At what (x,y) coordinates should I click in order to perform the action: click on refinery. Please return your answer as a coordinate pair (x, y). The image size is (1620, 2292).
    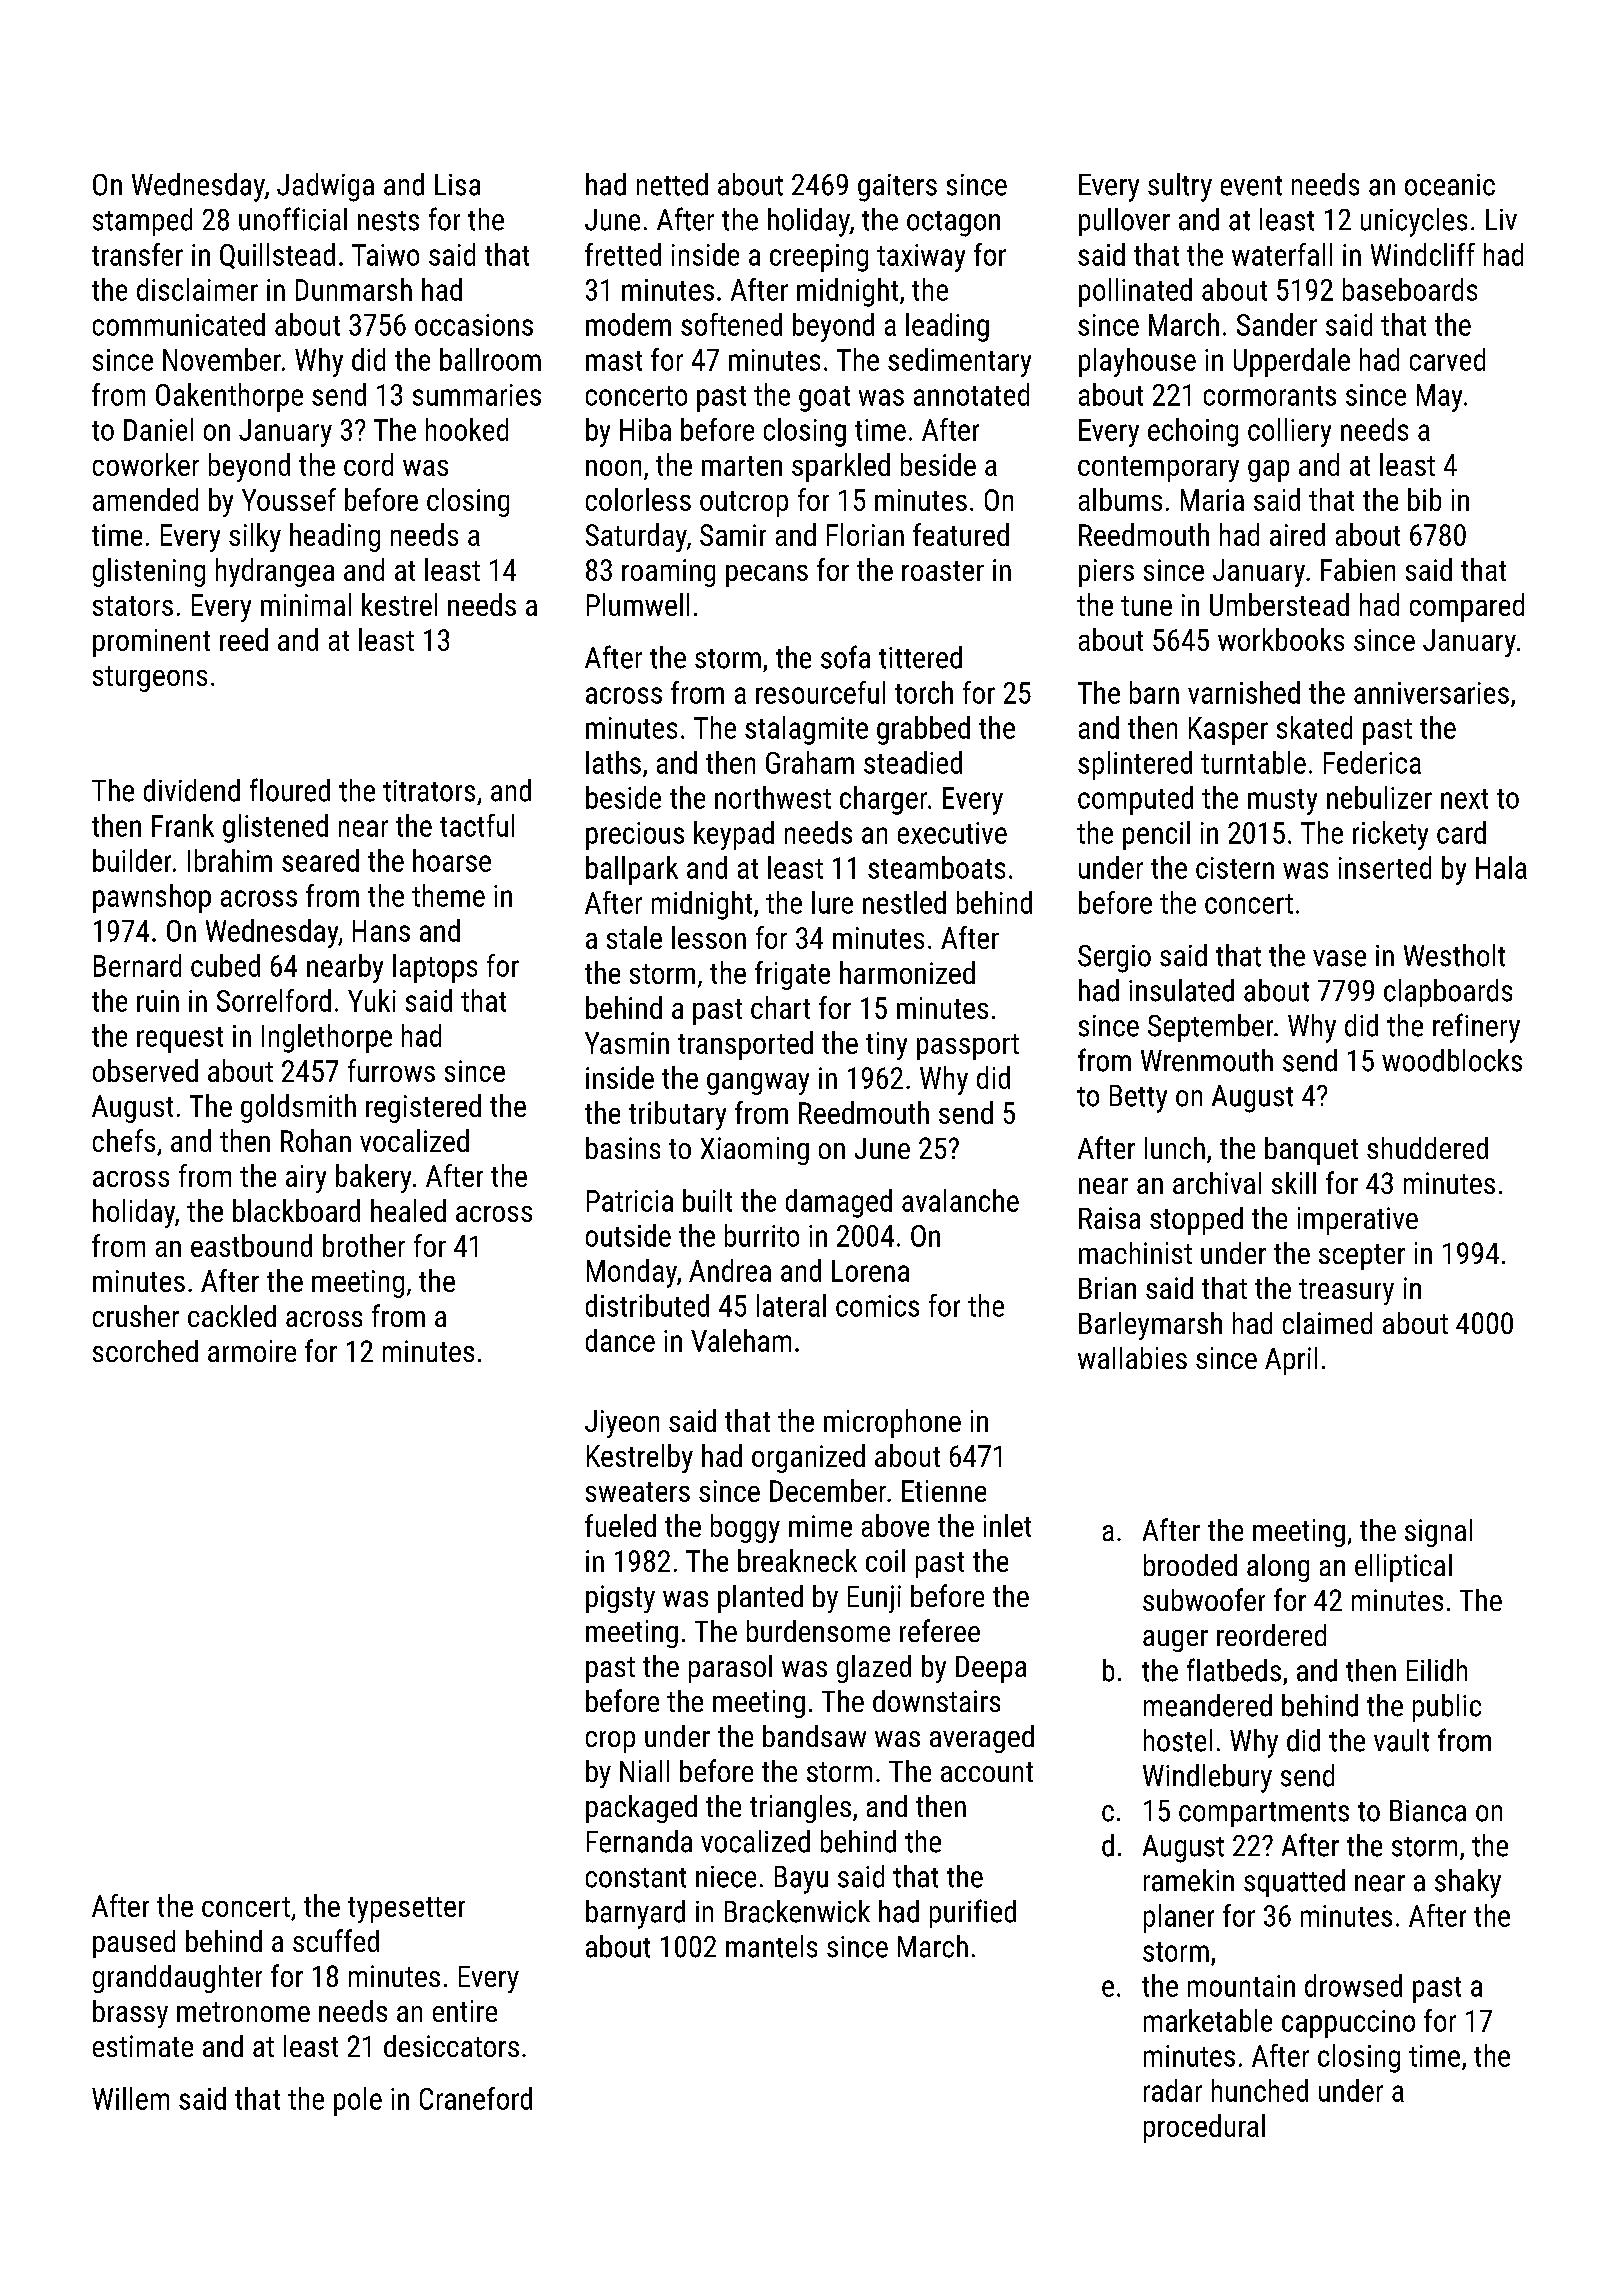
    Looking at the image, I should click on (1476, 1028).
